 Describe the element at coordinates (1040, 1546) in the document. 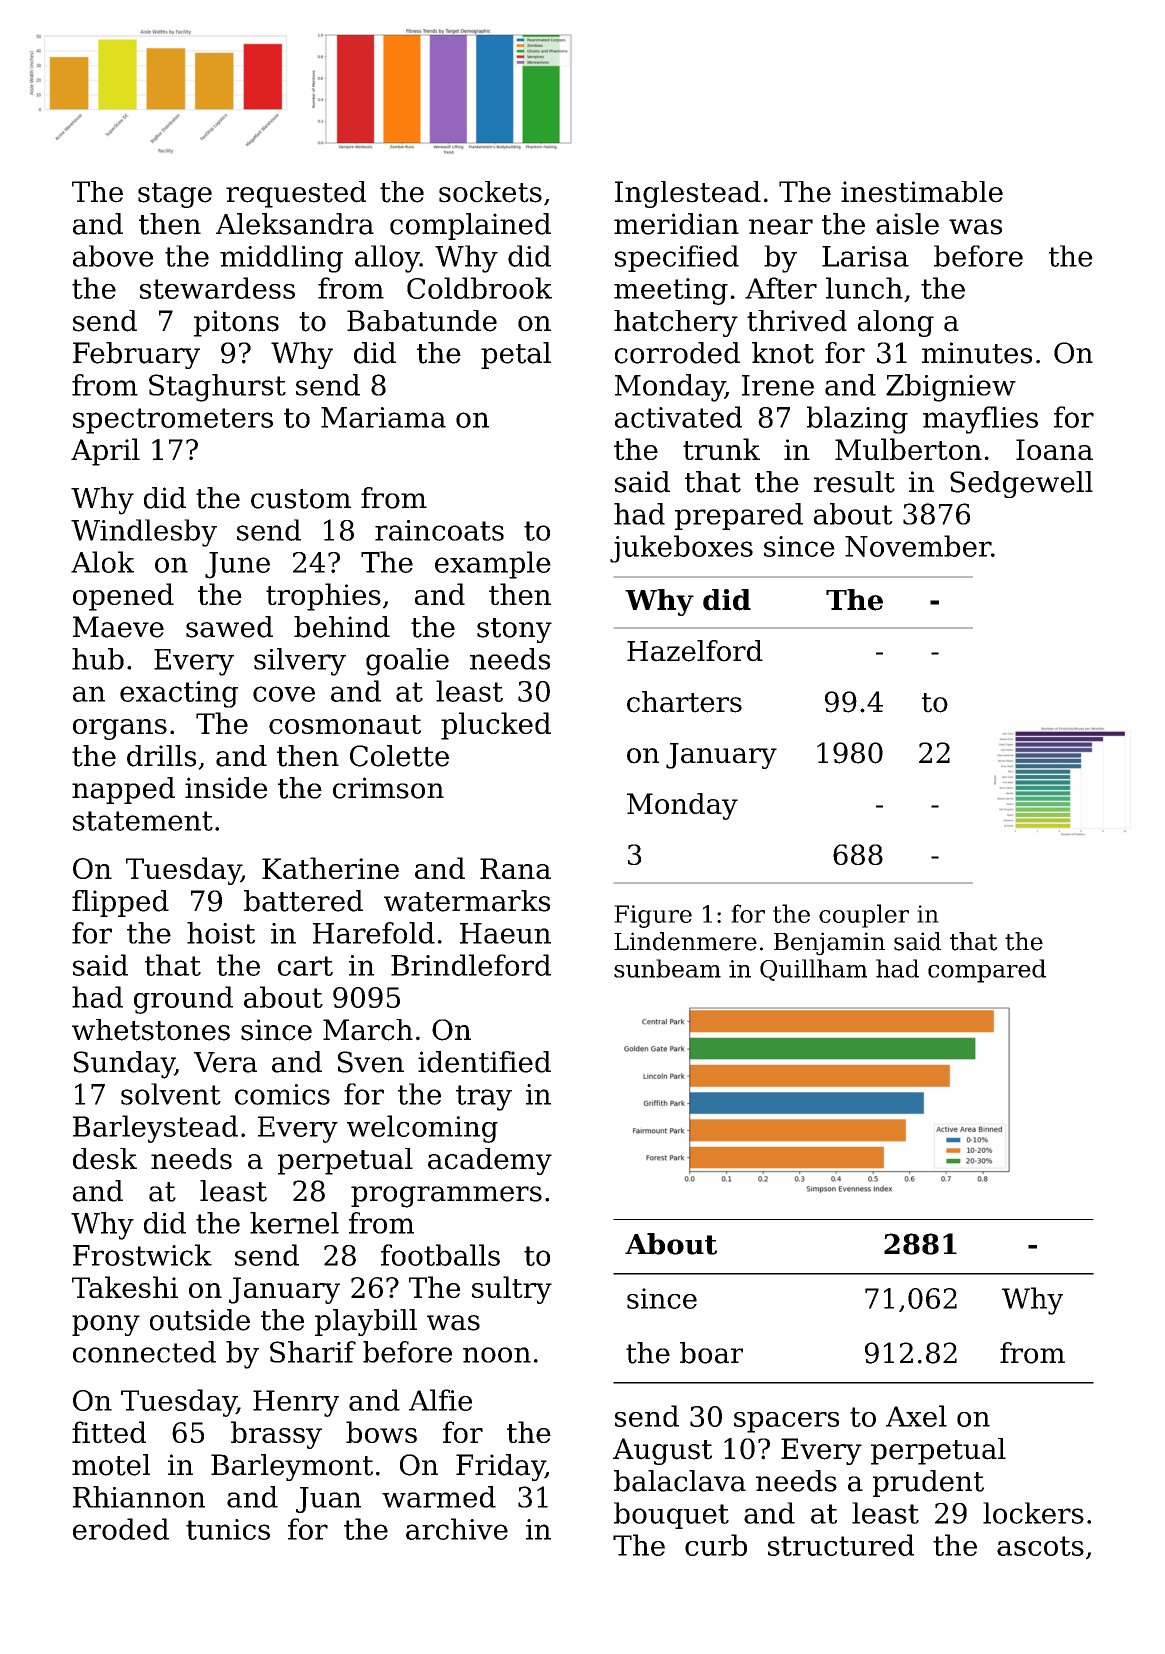

I see `ascots` at that location.
